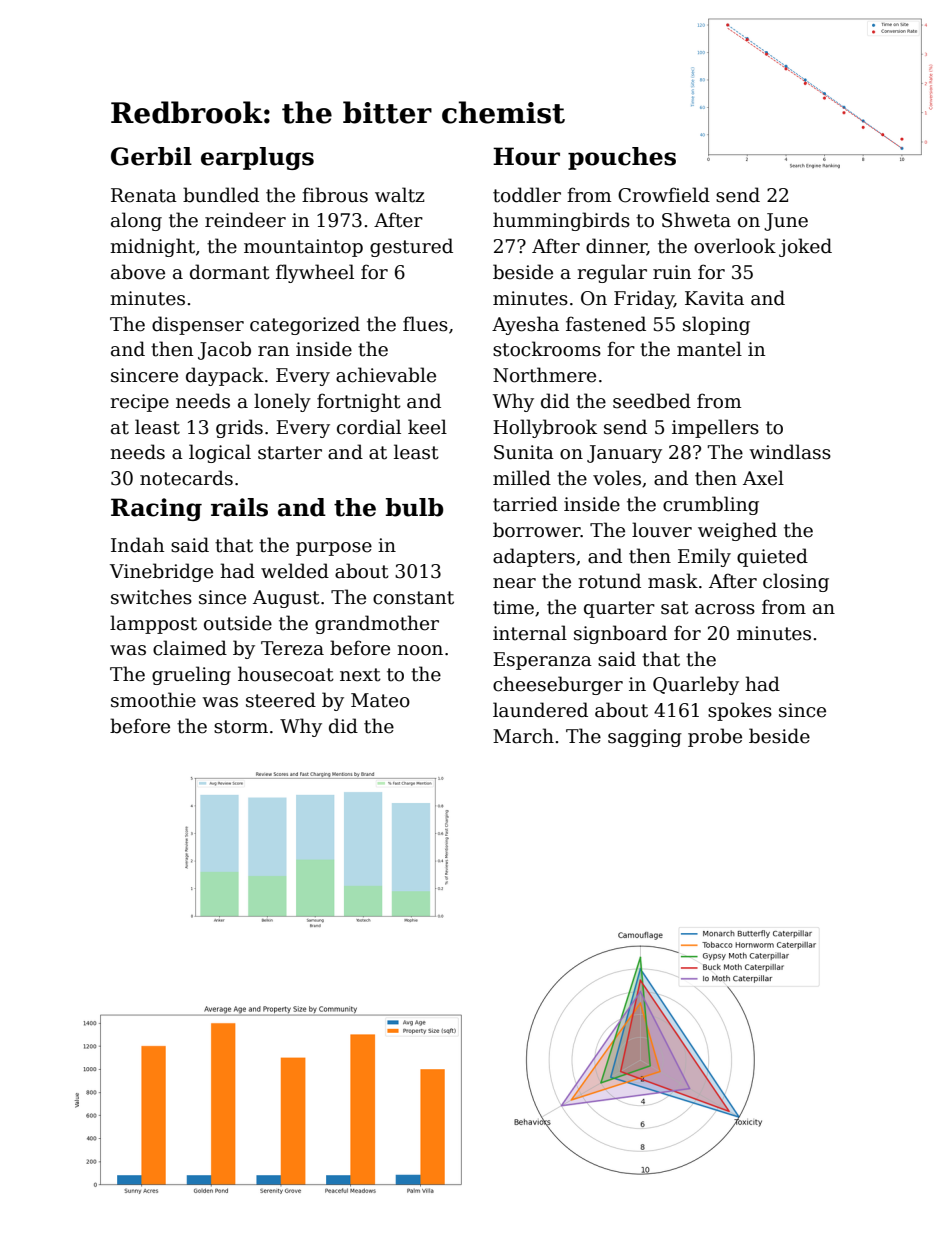  Describe the element at coordinates (622, 158) in the image. I see `pouches` at that location.
